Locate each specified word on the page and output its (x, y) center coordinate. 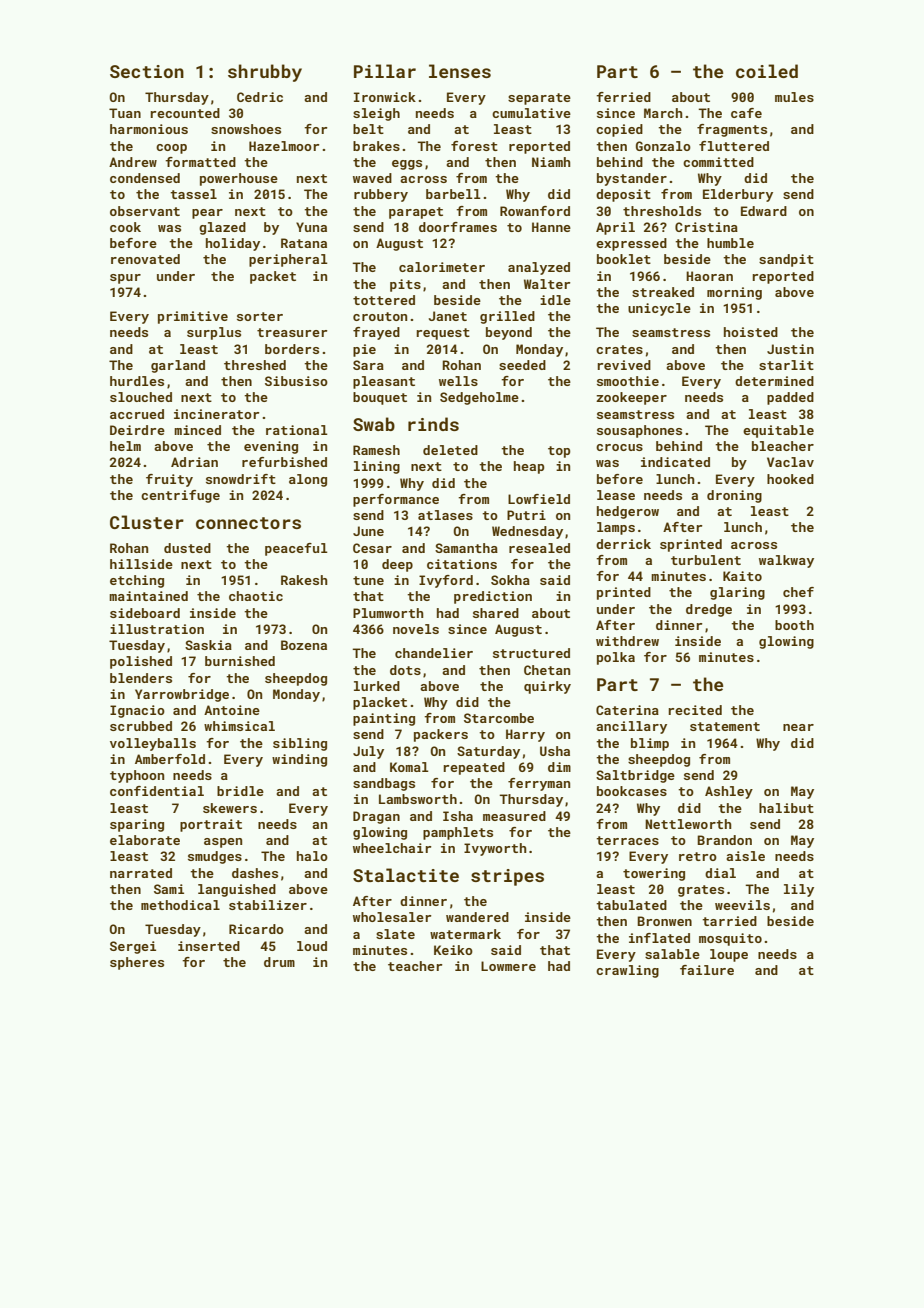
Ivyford (446, 581)
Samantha (466, 548)
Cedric (260, 97)
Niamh (551, 162)
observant (145, 211)
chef (798, 592)
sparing (137, 825)
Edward (764, 211)
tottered (384, 300)
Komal (409, 767)
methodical (180, 905)
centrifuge (180, 496)
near (798, 727)
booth (794, 625)
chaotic (256, 596)
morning (734, 293)
